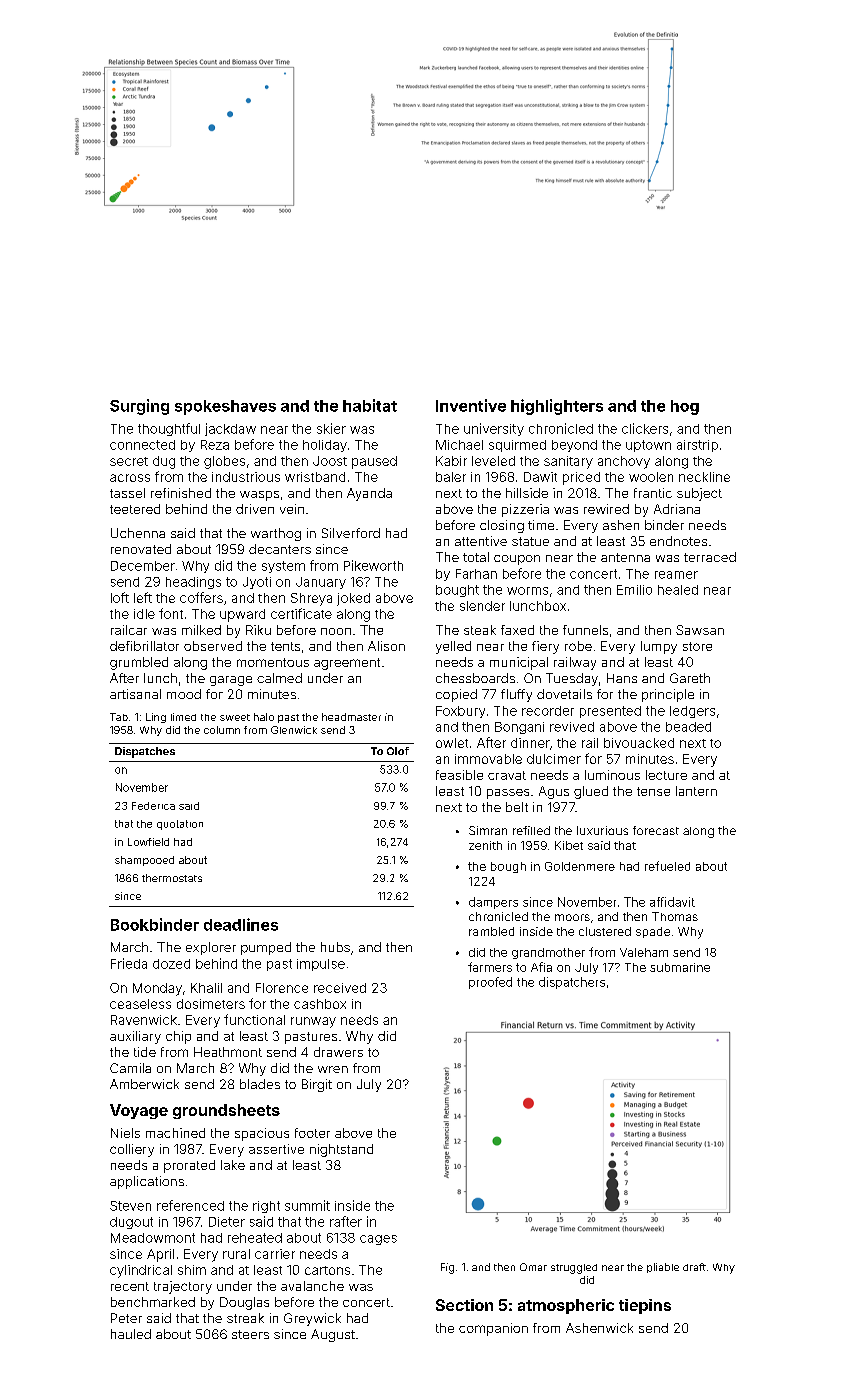  What do you see at coordinates (260, 1084) in the image?
I see `blades` at bounding box center [260, 1084].
